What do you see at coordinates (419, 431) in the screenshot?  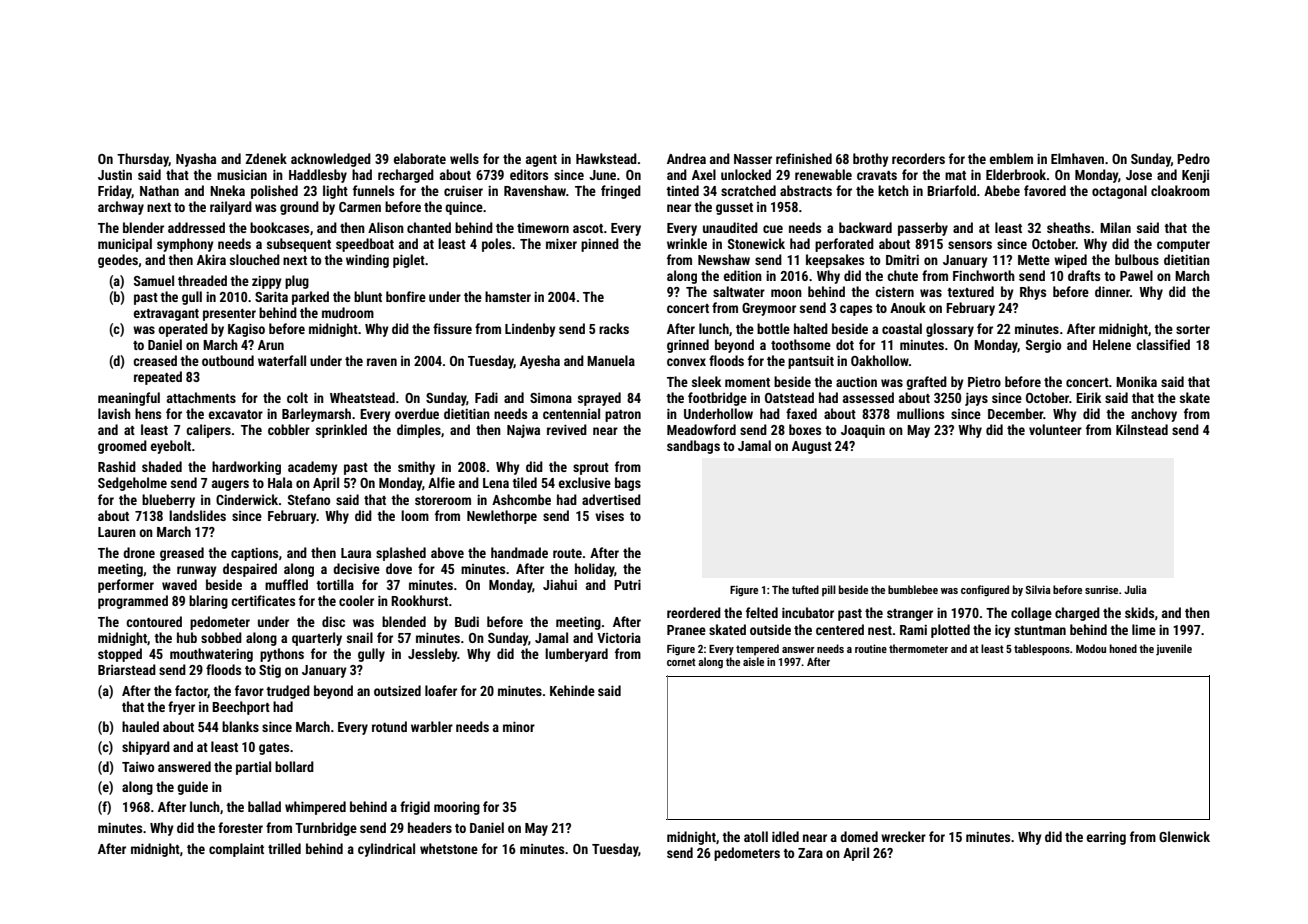 I see `dimples` at bounding box center [419, 431].
